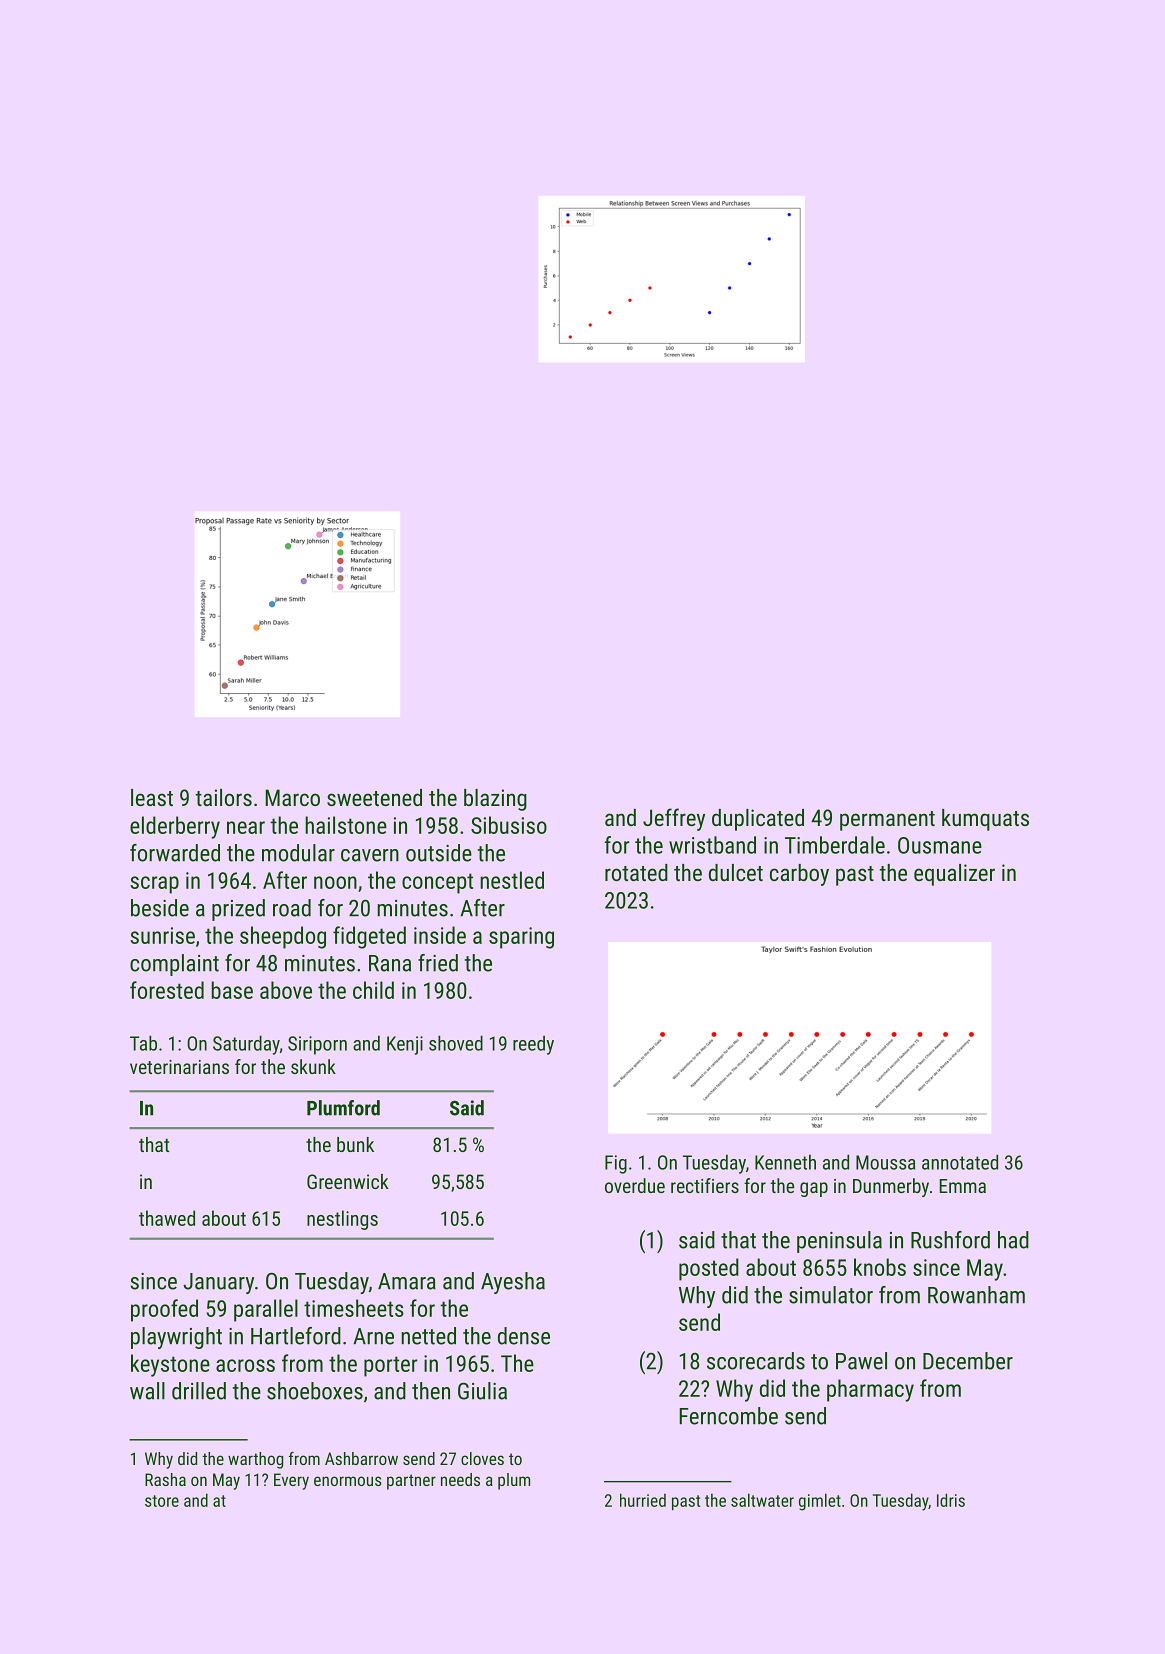  What do you see at coordinates (460, 1479) in the image?
I see `needs` at bounding box center [460, 1479].
